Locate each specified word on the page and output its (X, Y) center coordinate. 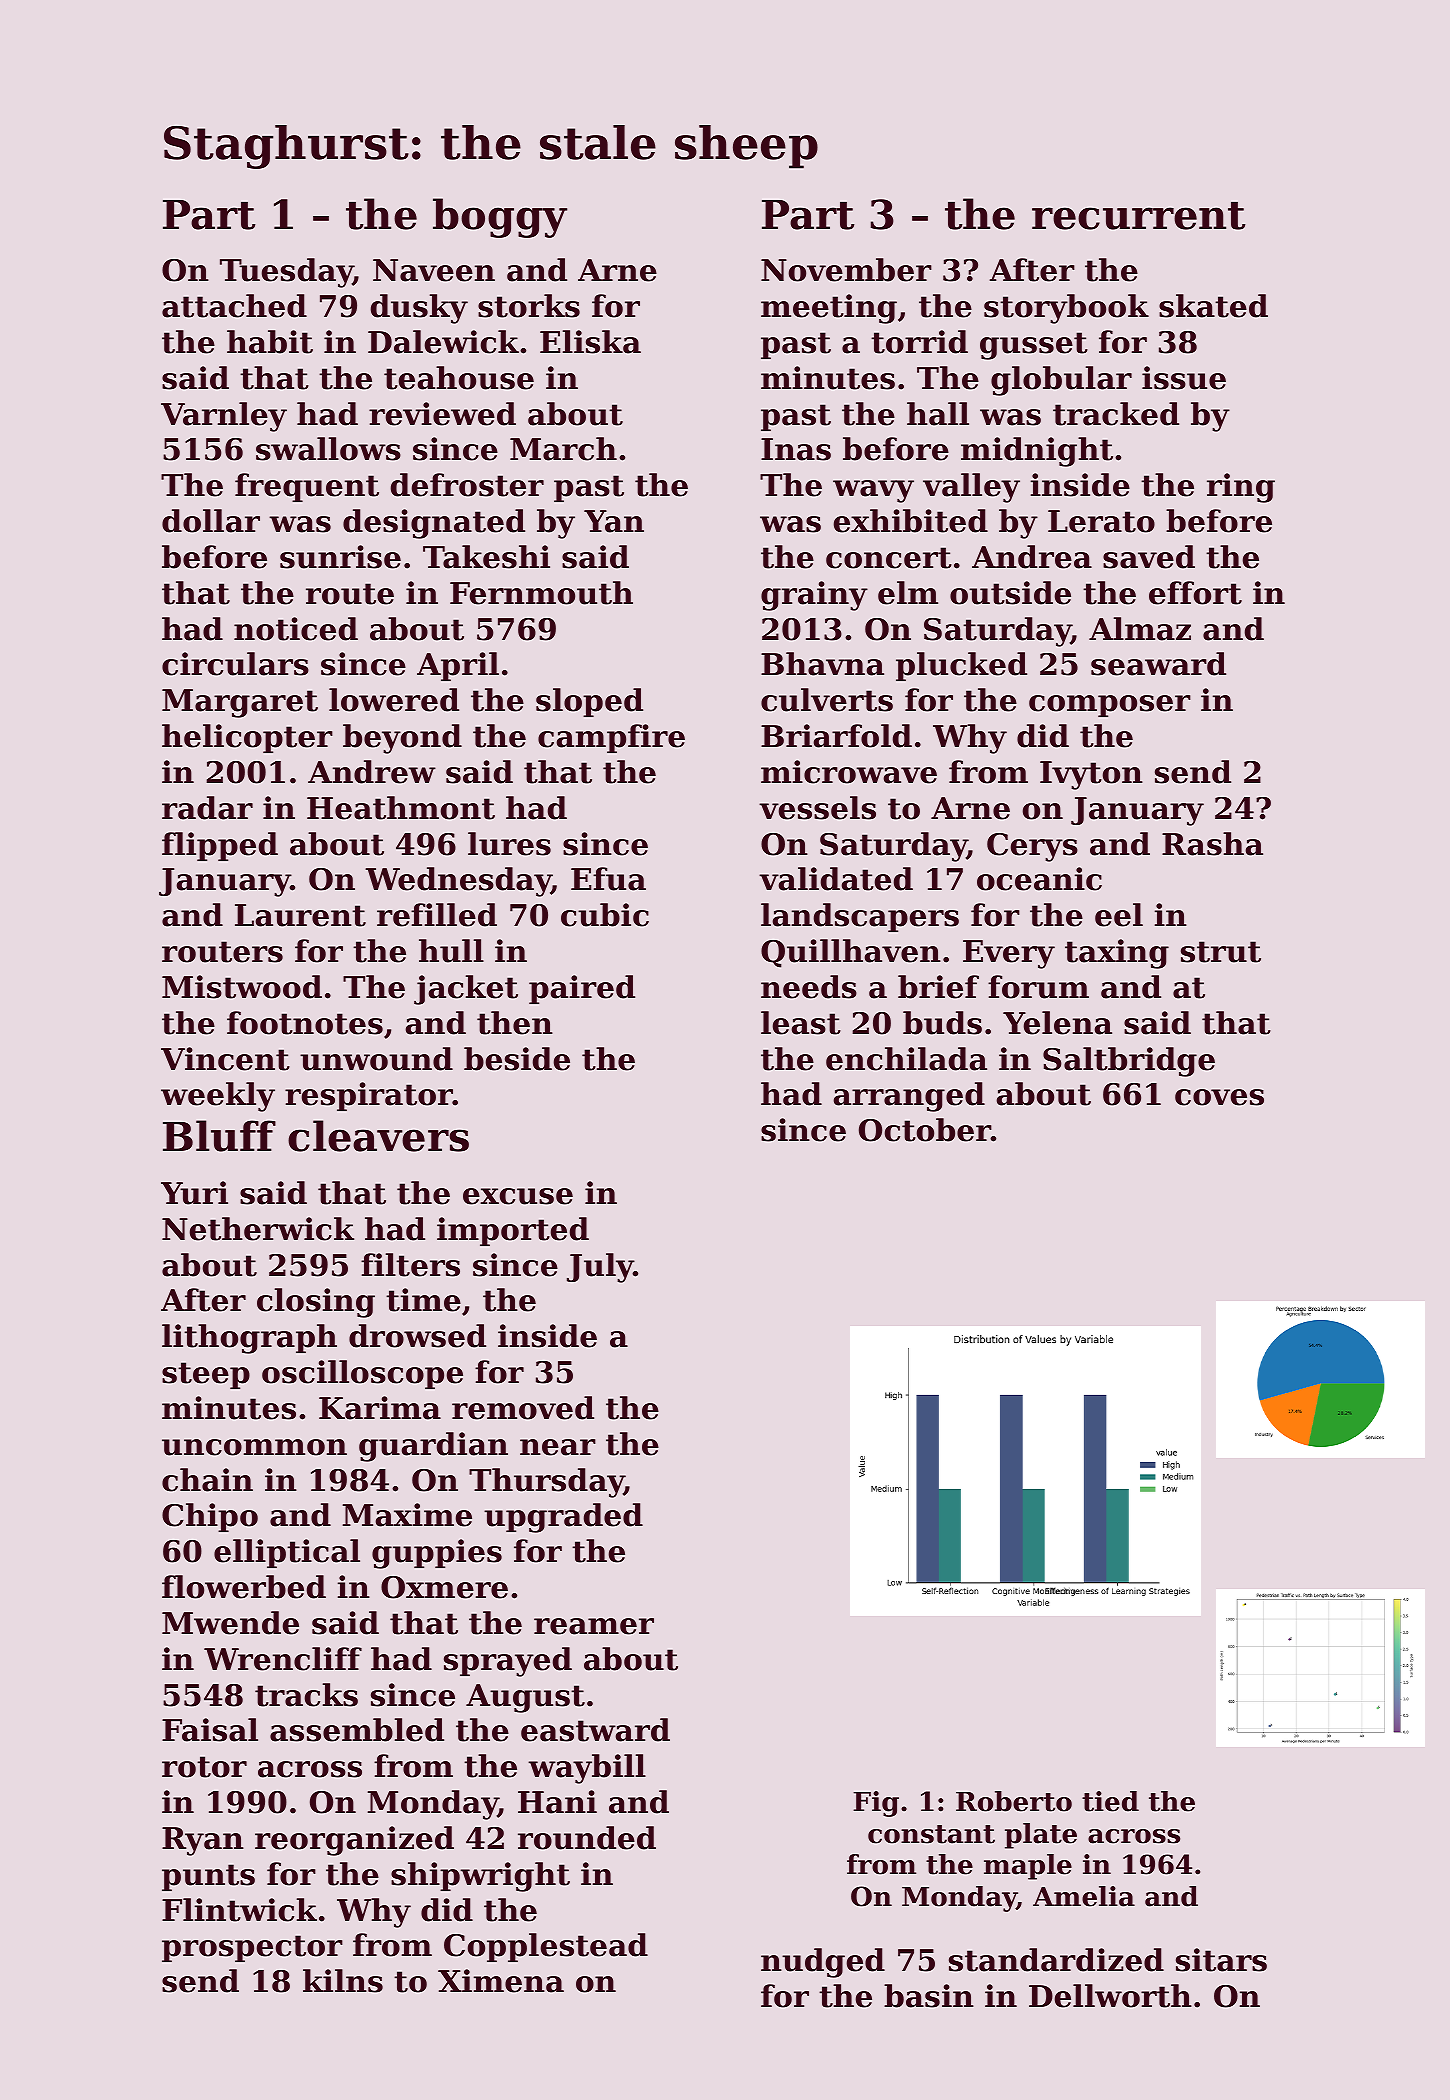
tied (1110, 1801)
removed (523, 1408)
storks (529, 306)
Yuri (194, 1193)
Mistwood (242, 987)
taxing (1117, 954)
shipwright (480, 1877)
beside (517, 1059)
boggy (500, 218)
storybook (1066, 309)
